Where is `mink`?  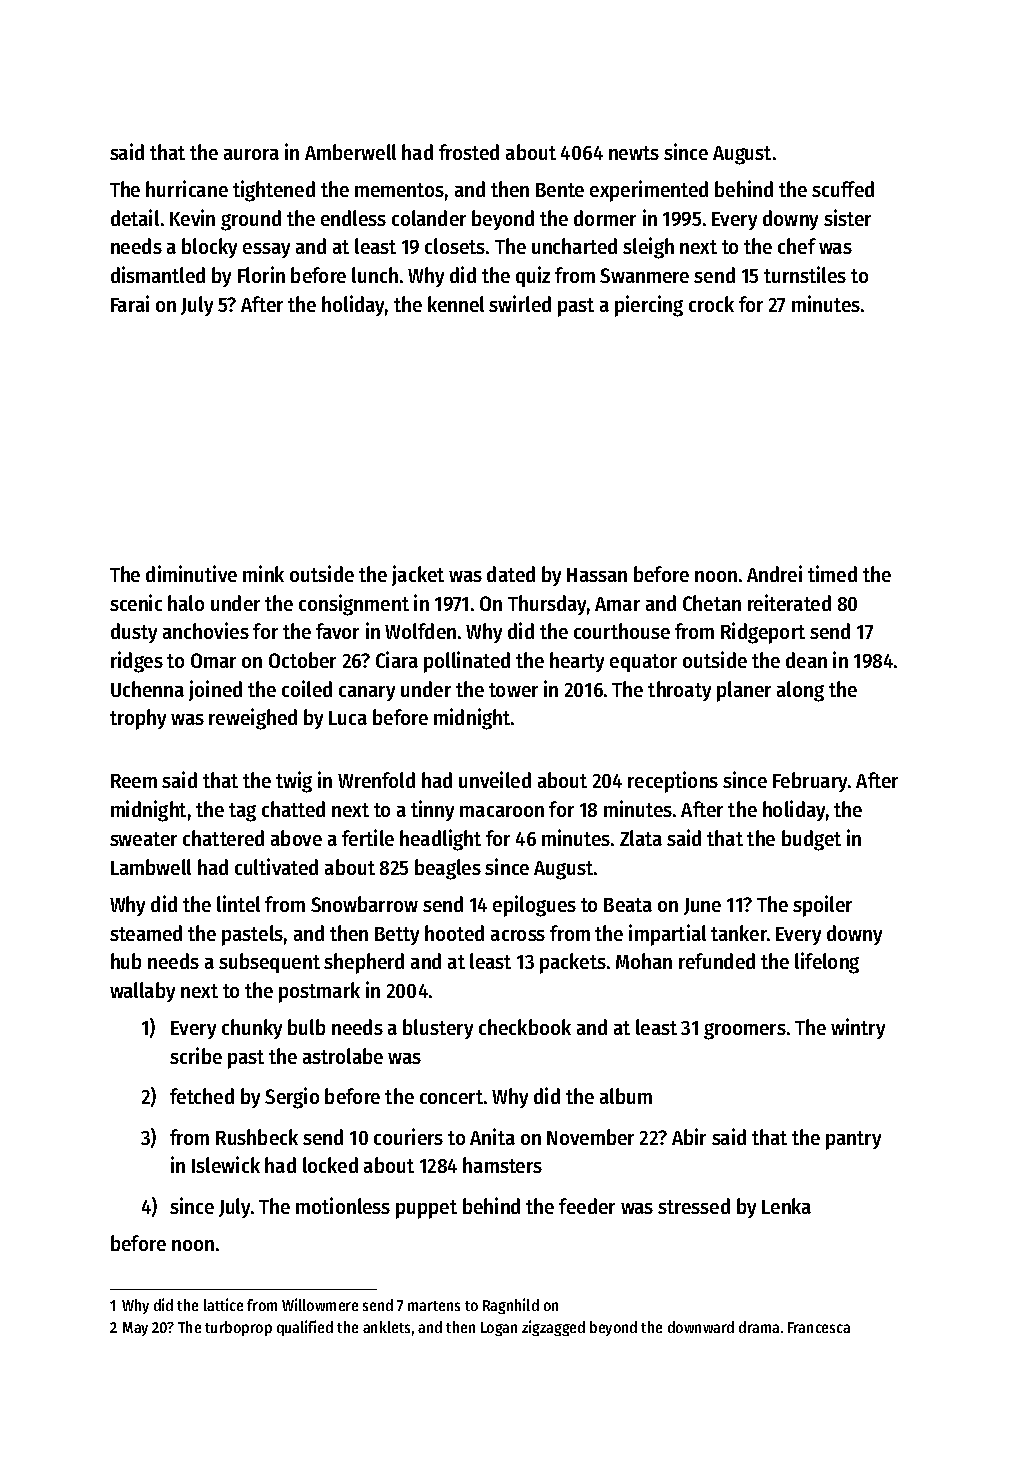
mink is located at coordinates (263, 573).
